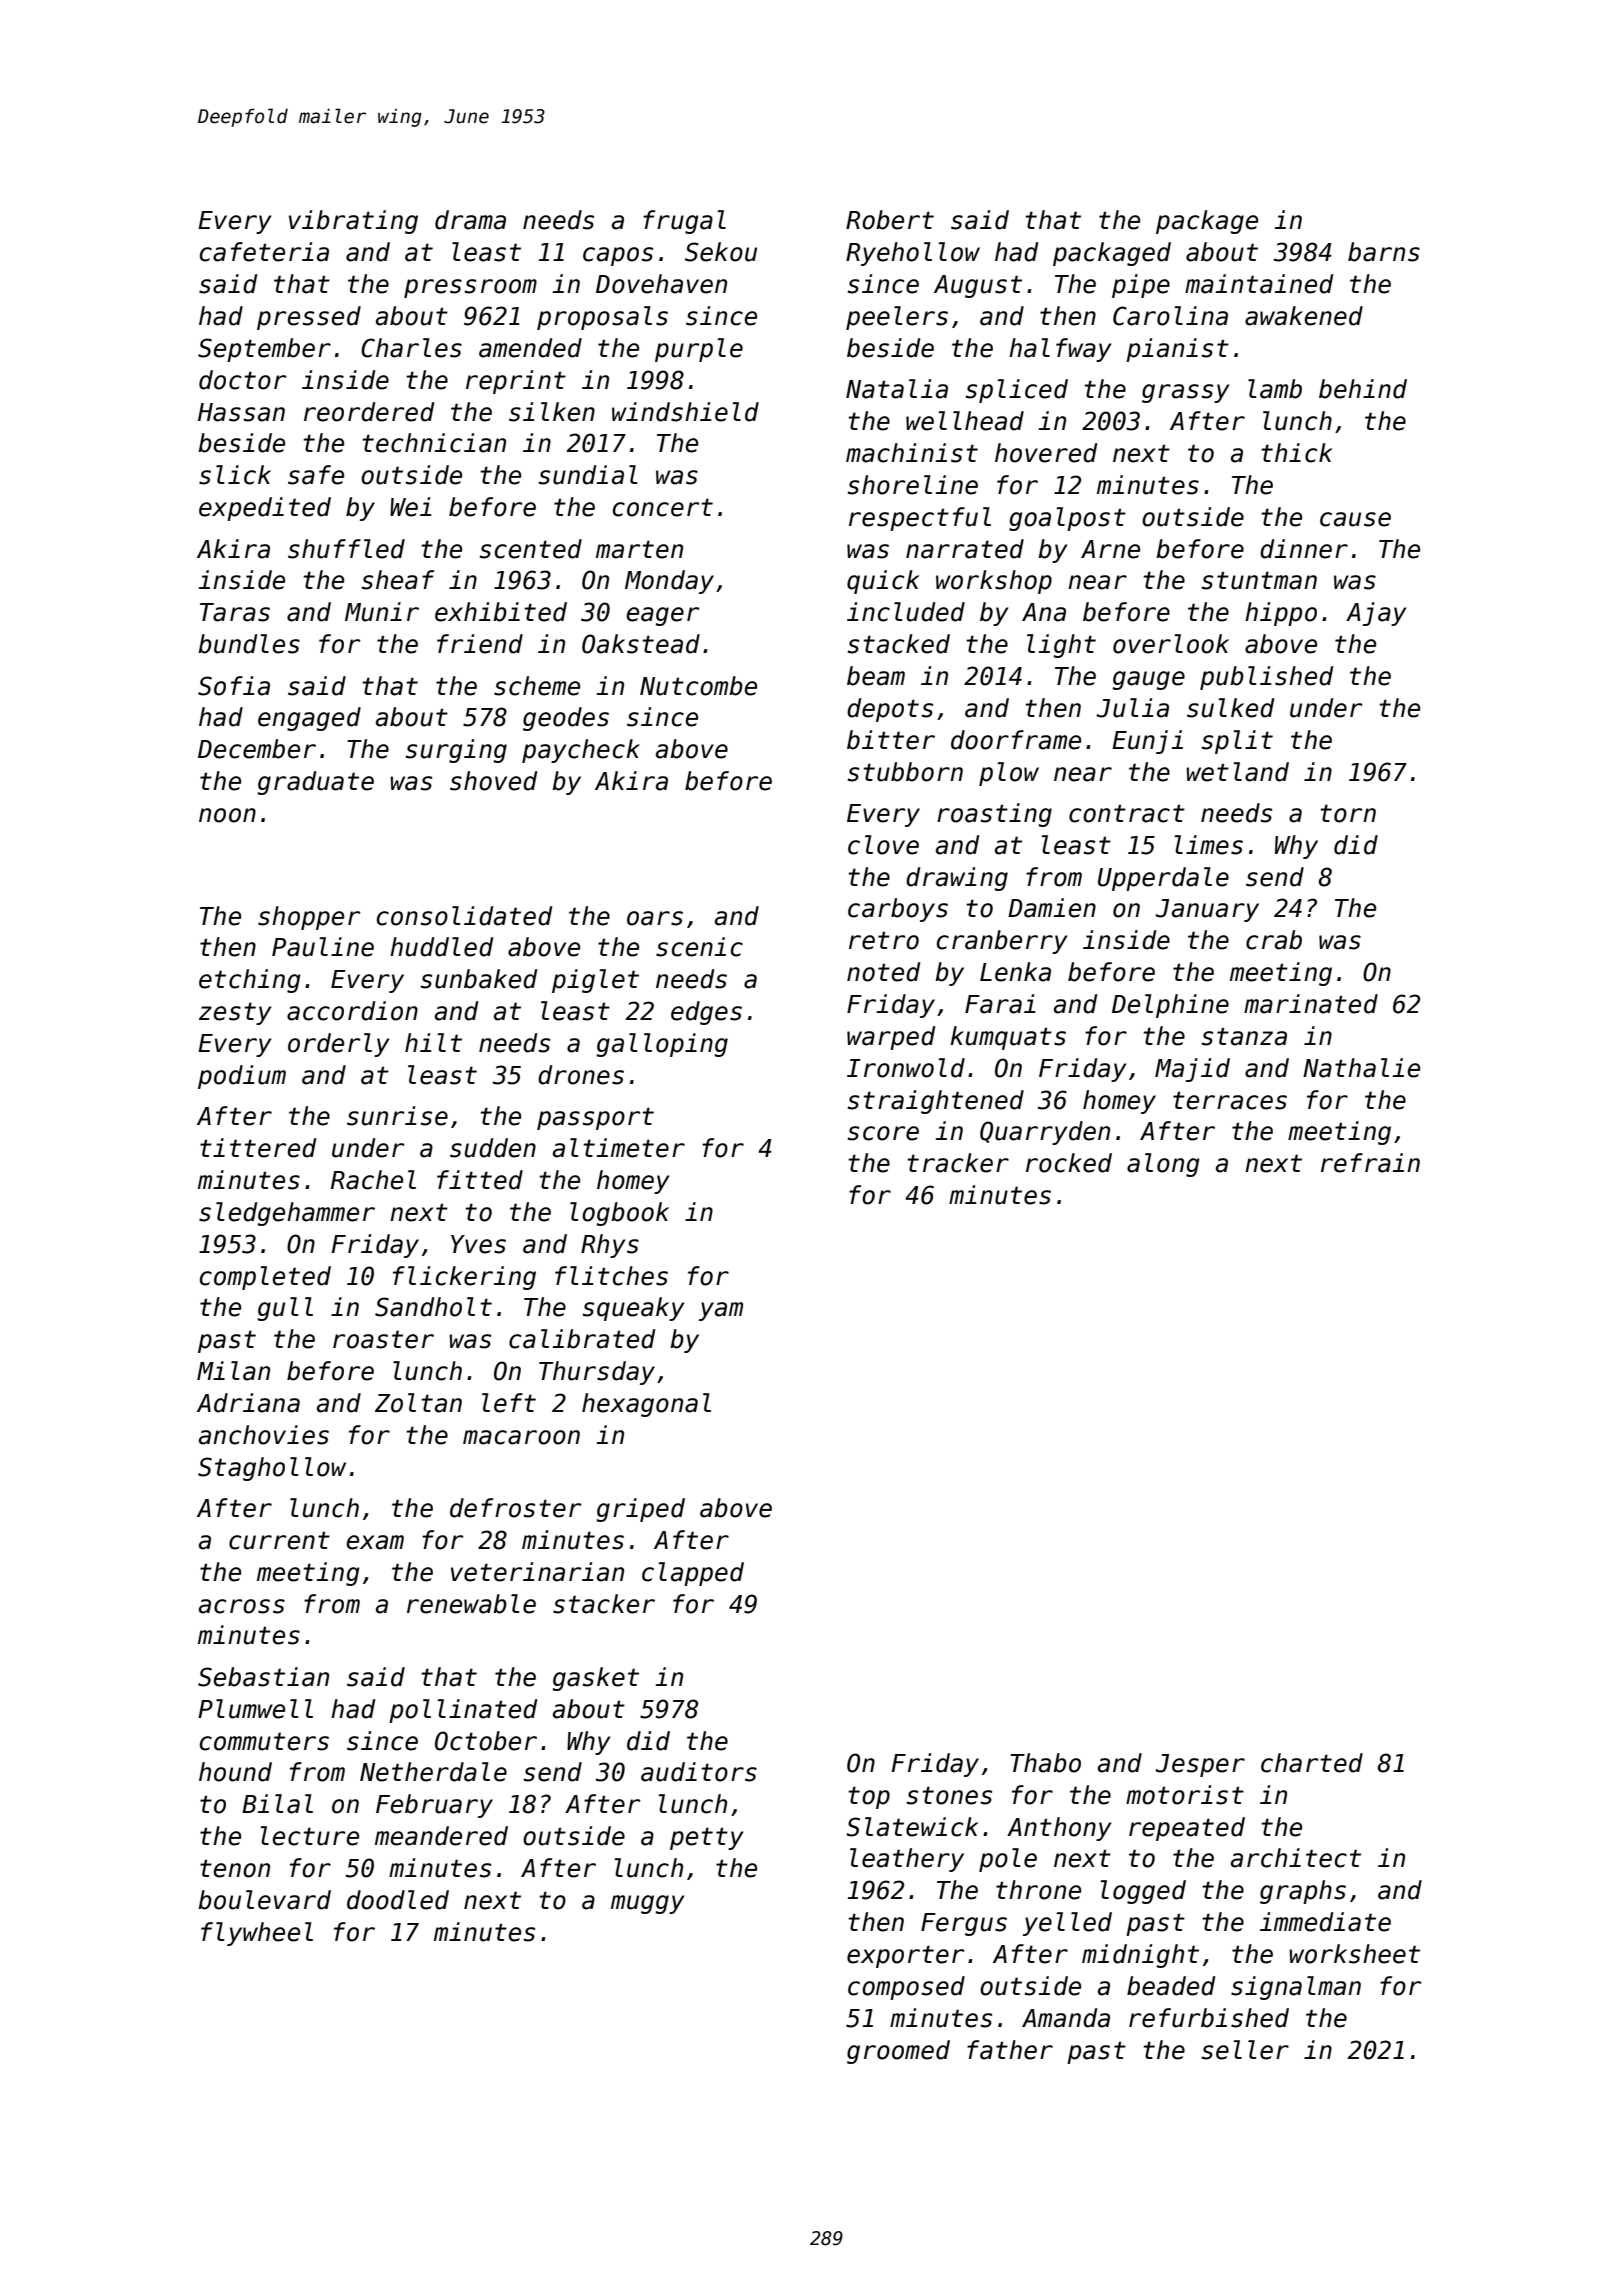  Describe the element at coordinates (663, 507) in the page. I see `concert` at that location.
